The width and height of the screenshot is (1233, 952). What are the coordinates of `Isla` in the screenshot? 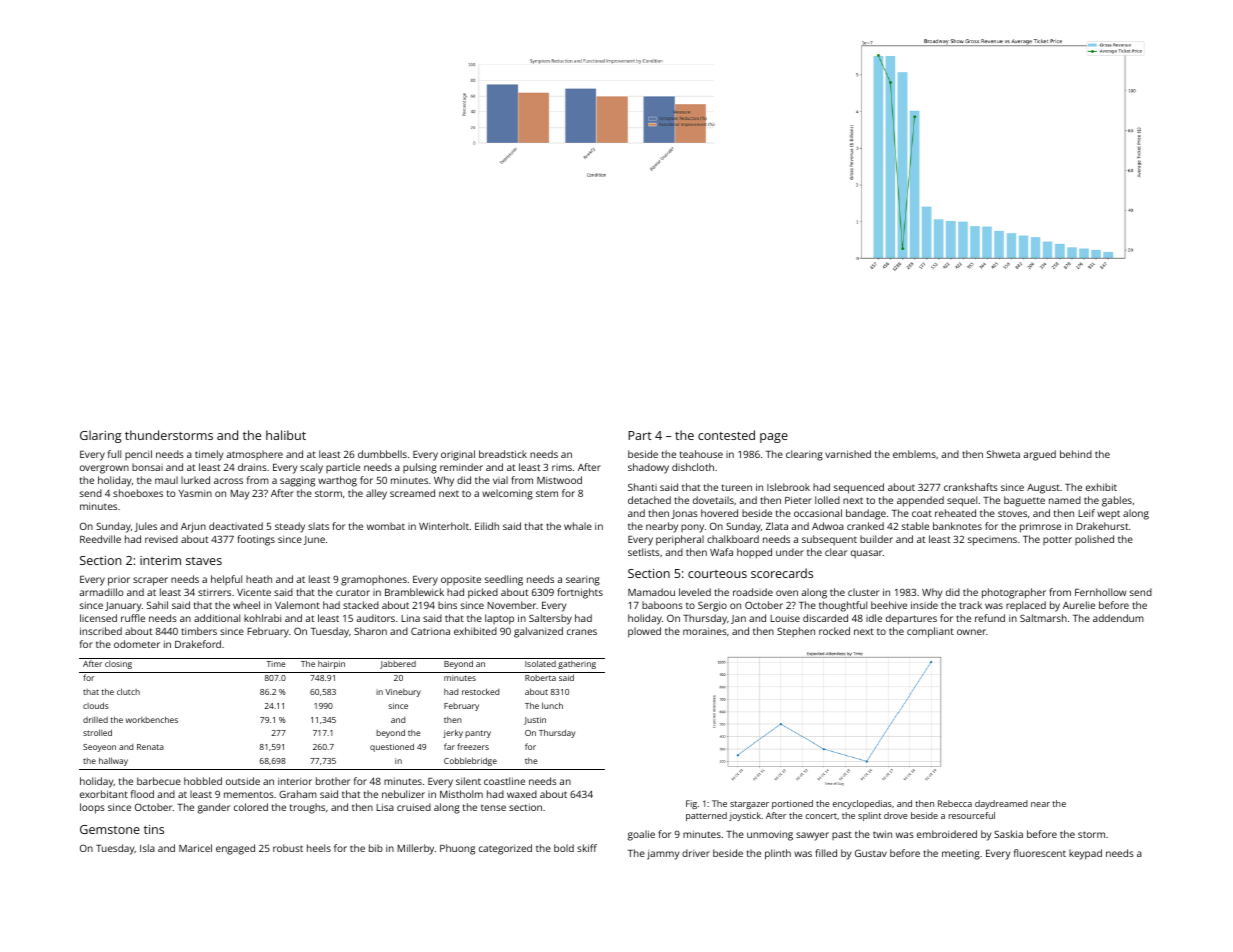 It's located at (147, 848).
